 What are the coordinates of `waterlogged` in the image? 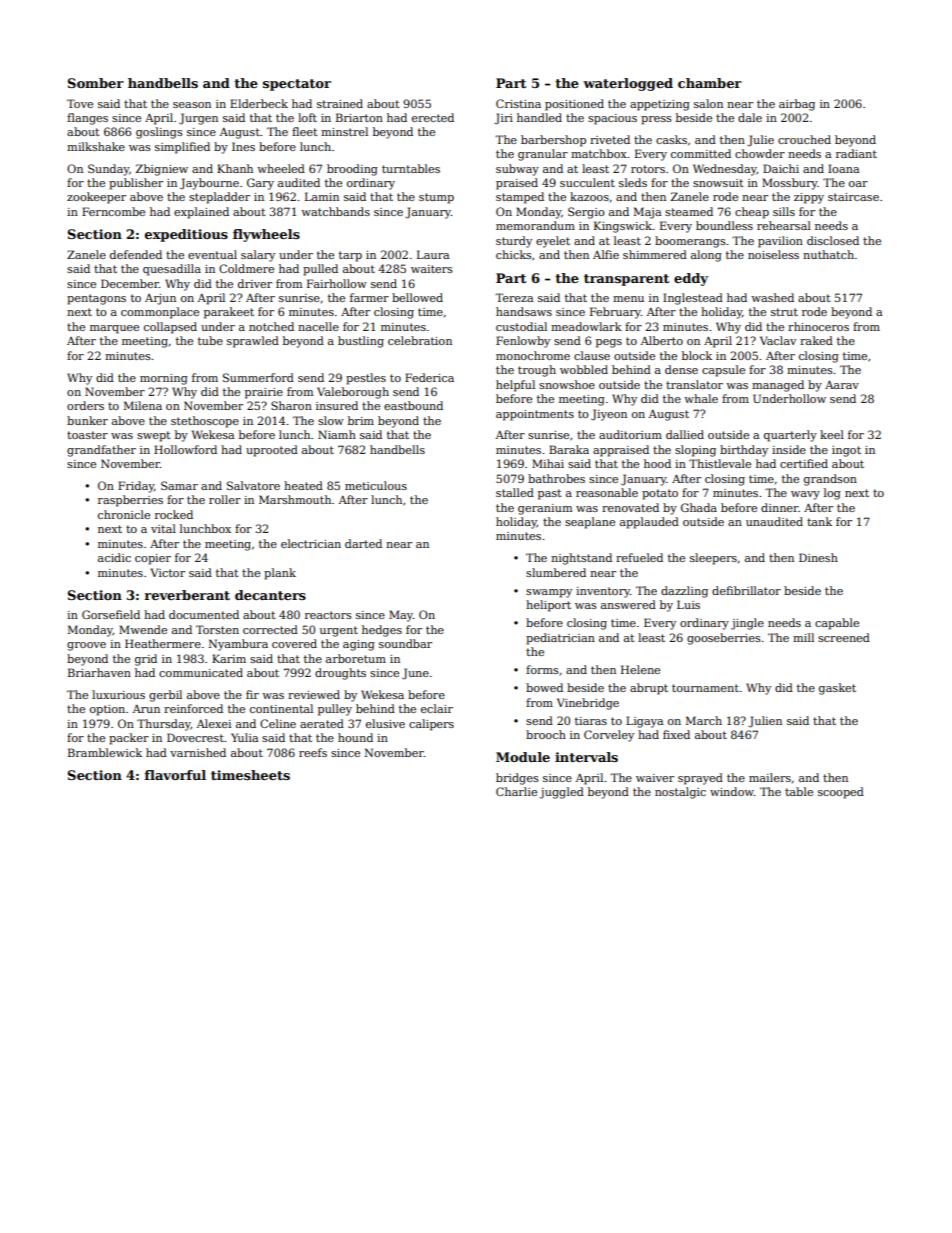 It's located at (628, 84).
